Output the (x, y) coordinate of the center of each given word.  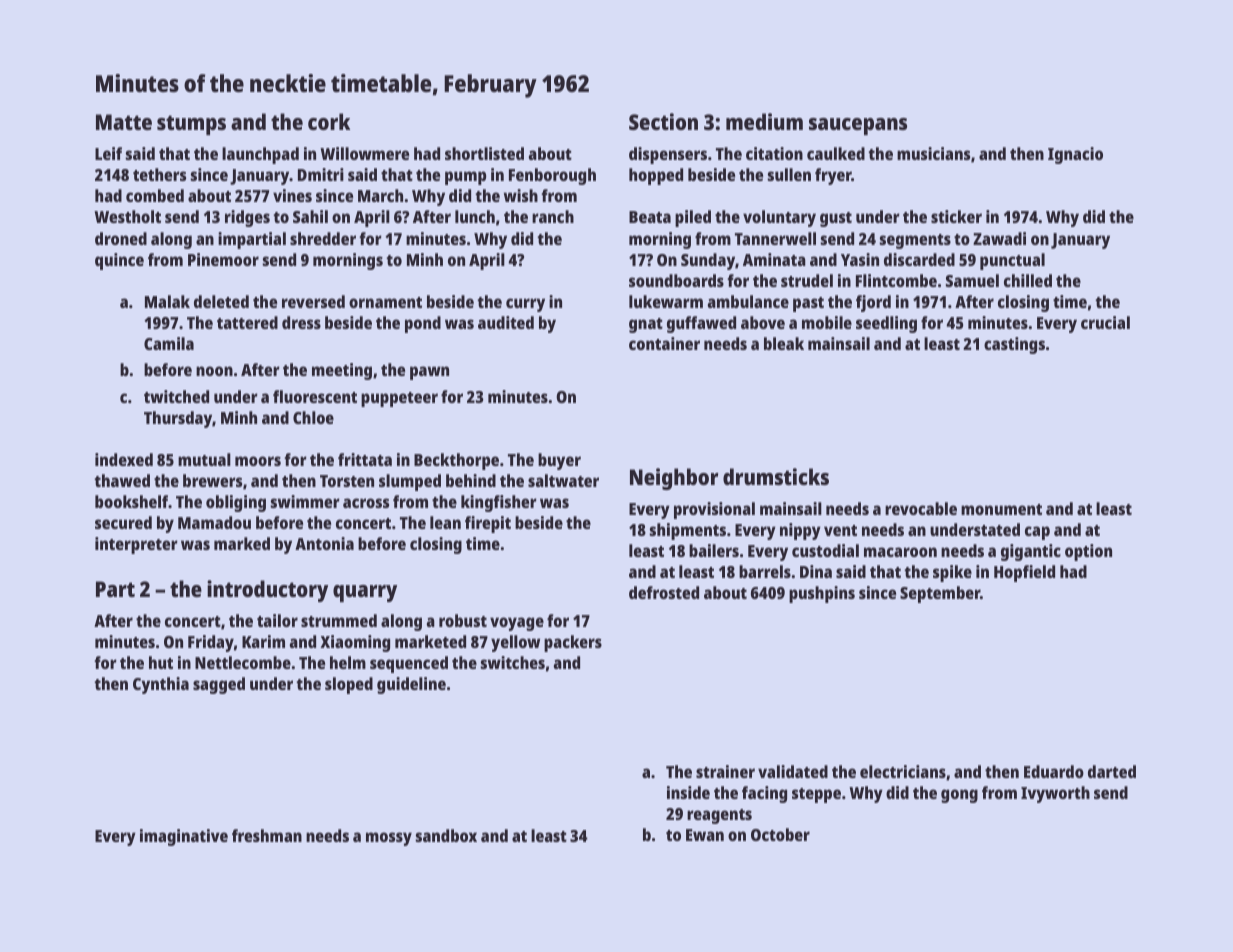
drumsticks (776, 476)
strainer (725, 771)
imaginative (184, 837)
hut (161, 662)
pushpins (822, 594)
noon (214, 371)
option (1088, 552)
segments (915, 241)
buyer (559, 461)
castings (1014, 345)
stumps (191, 125)
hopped (656, 176)
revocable (921, 508)
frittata (365, 459)
